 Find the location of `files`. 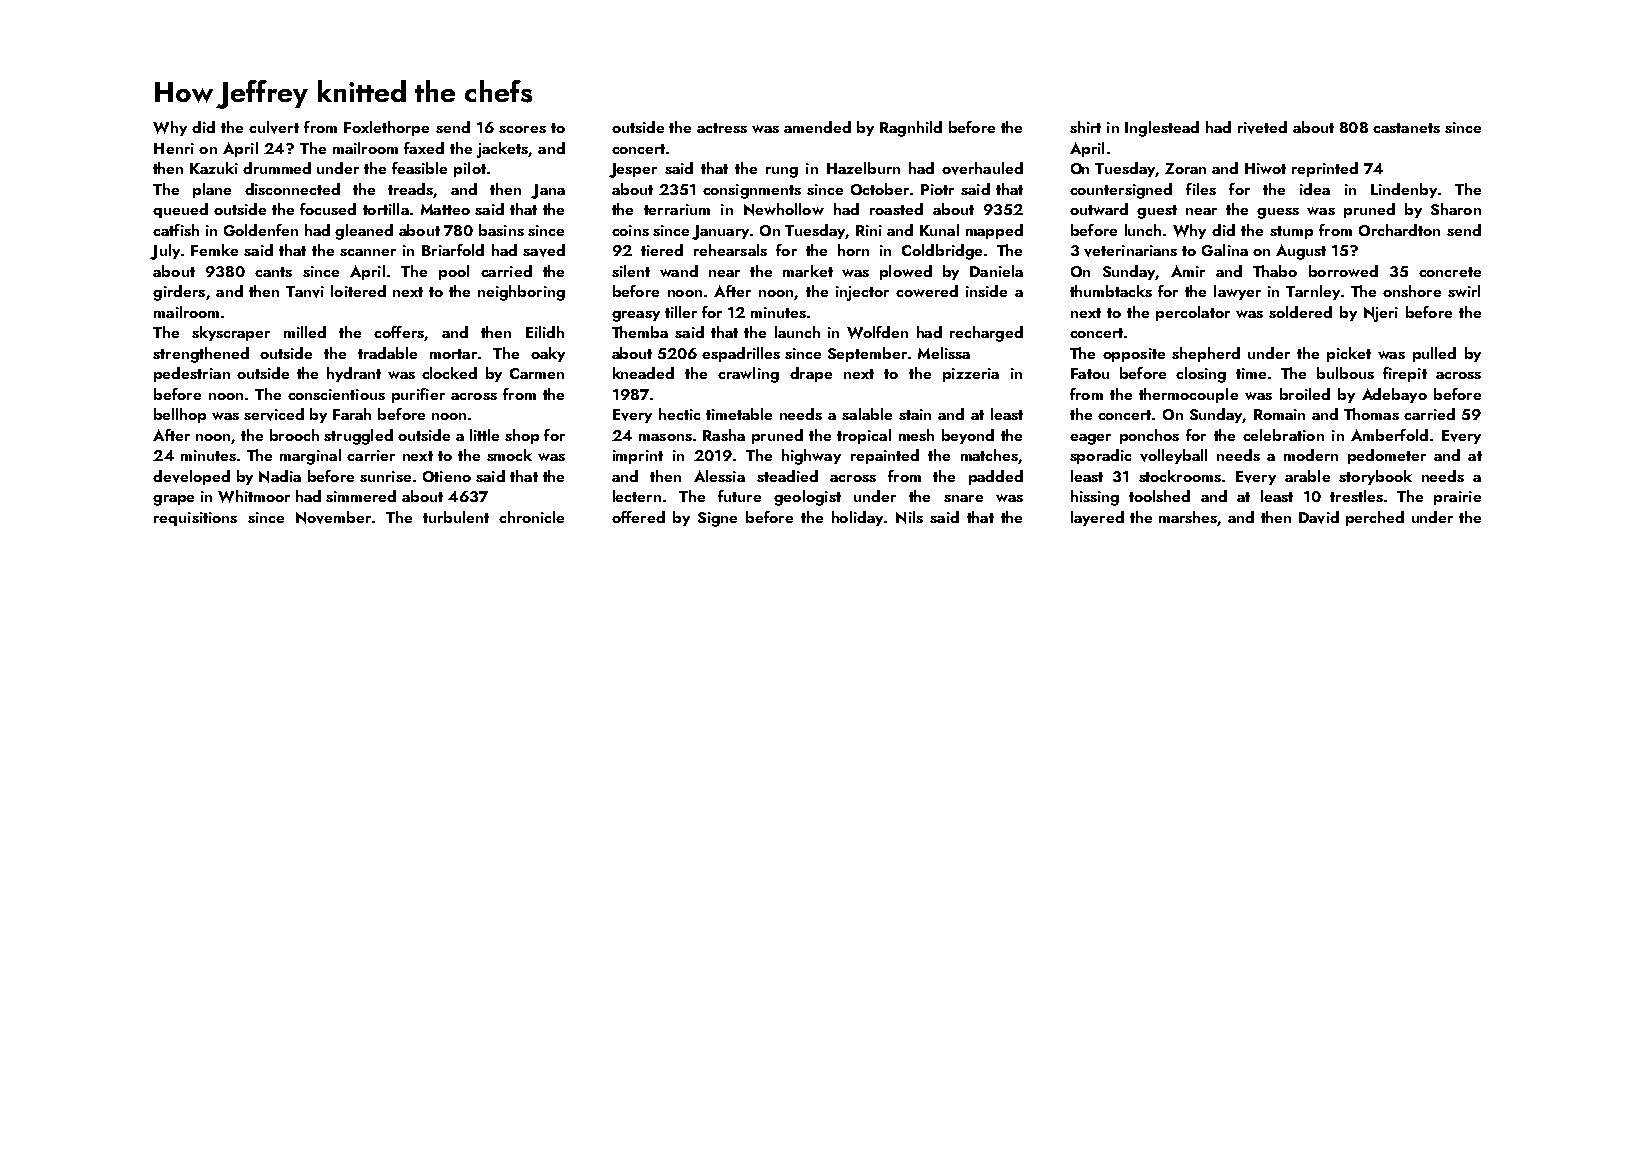

files is located at coordinates (1201, 189).
